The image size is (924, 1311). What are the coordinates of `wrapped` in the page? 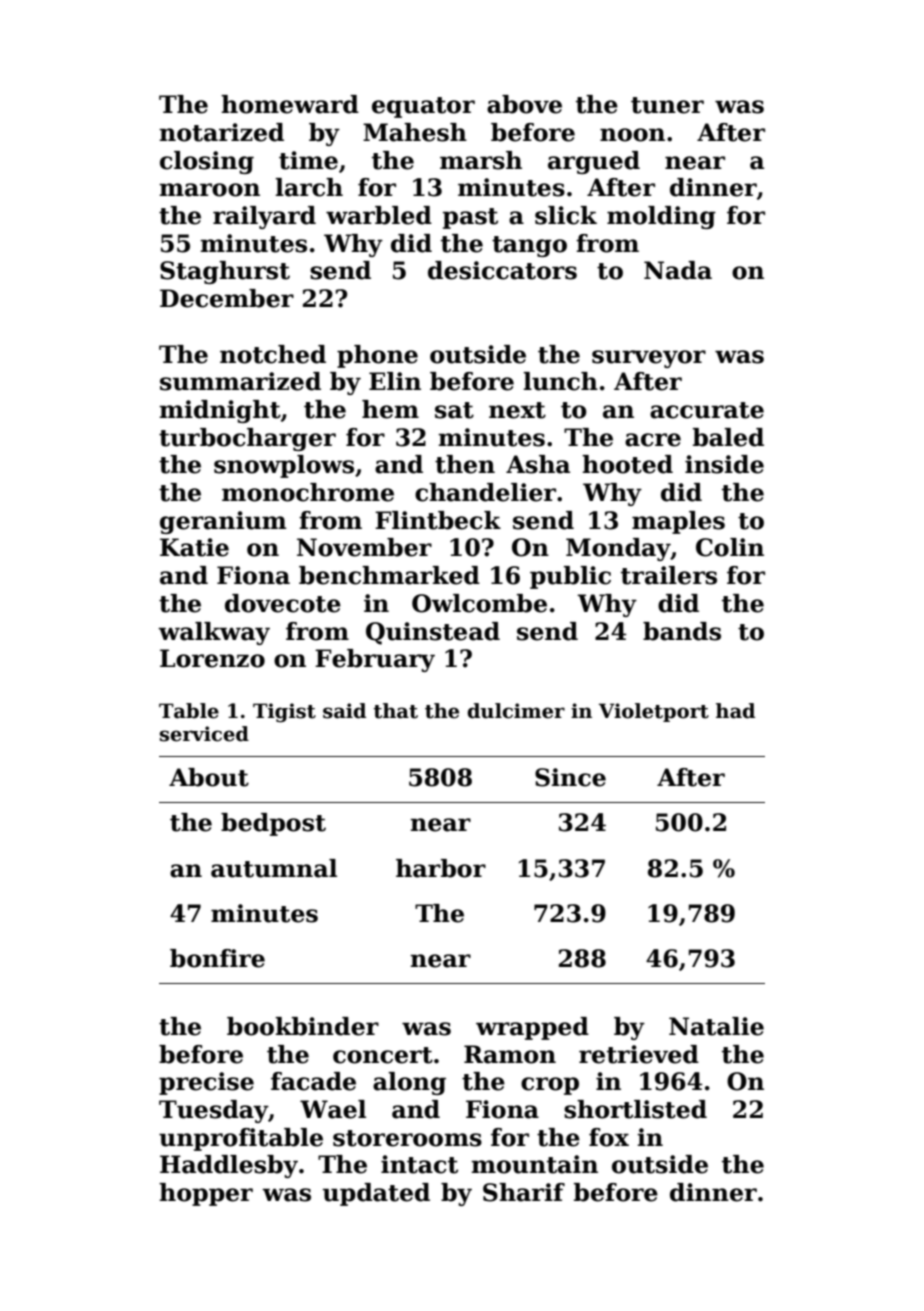 It's located at (532, 1028).
